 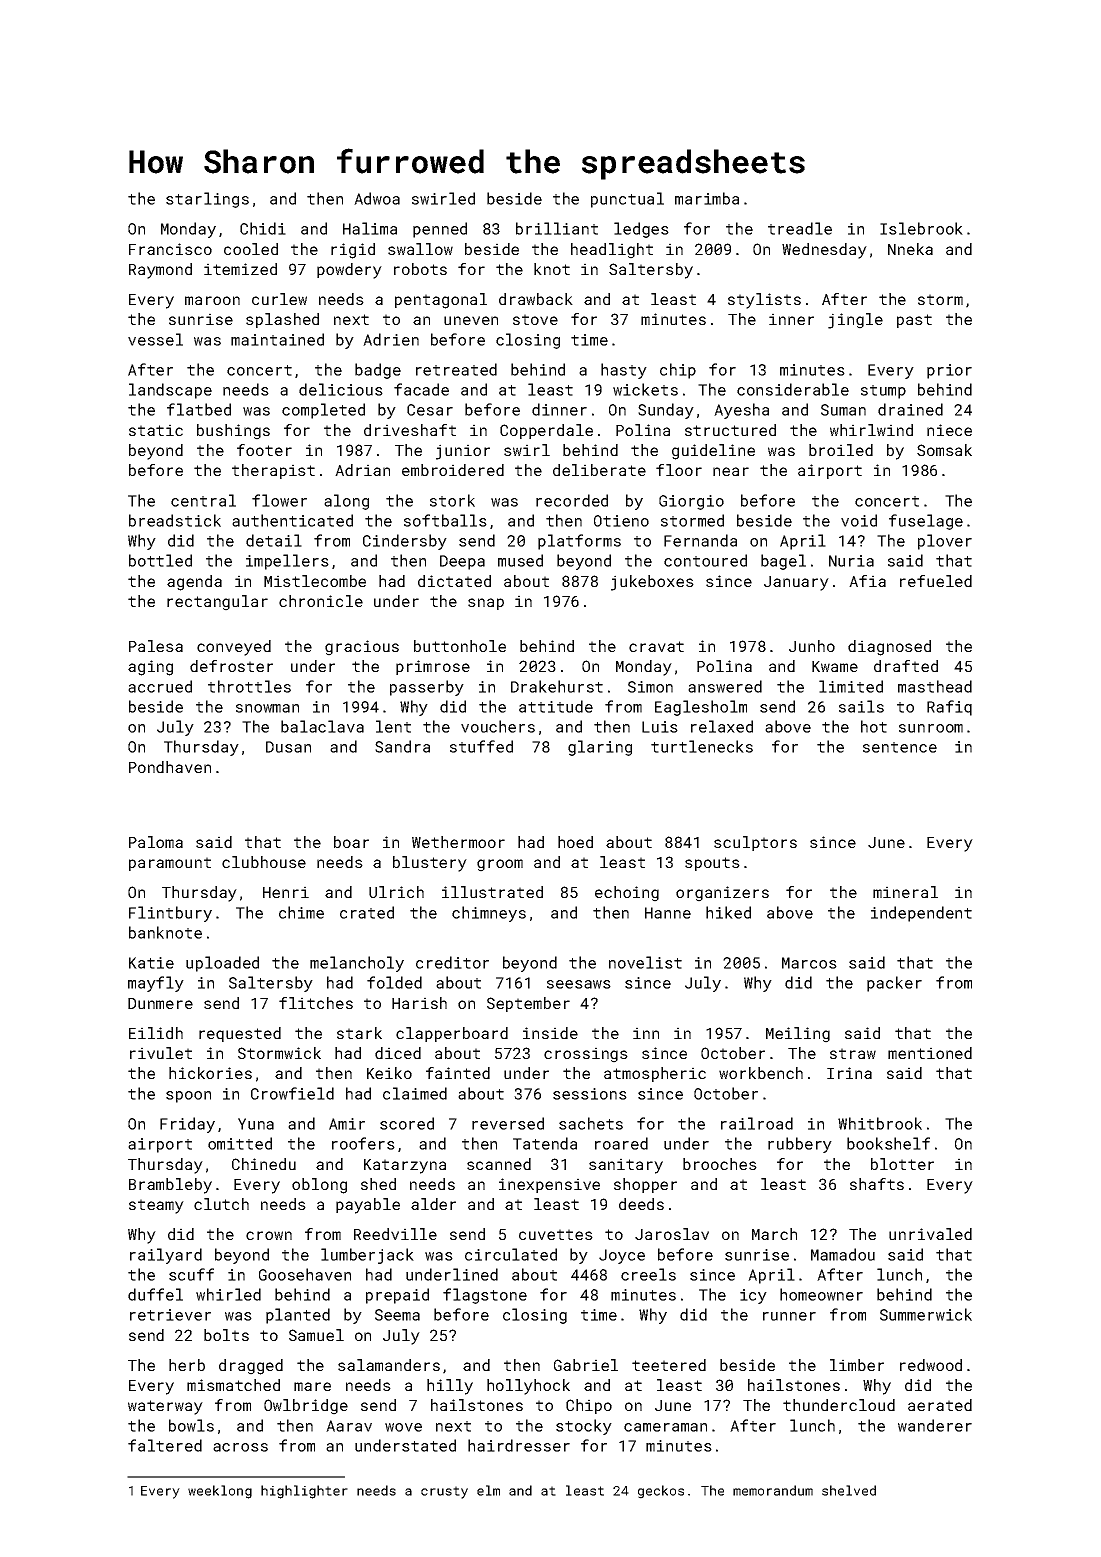 What do you see at coordinates (378, 371) in the screenshot?
I see `badge` at bounding box center [378, 371].
